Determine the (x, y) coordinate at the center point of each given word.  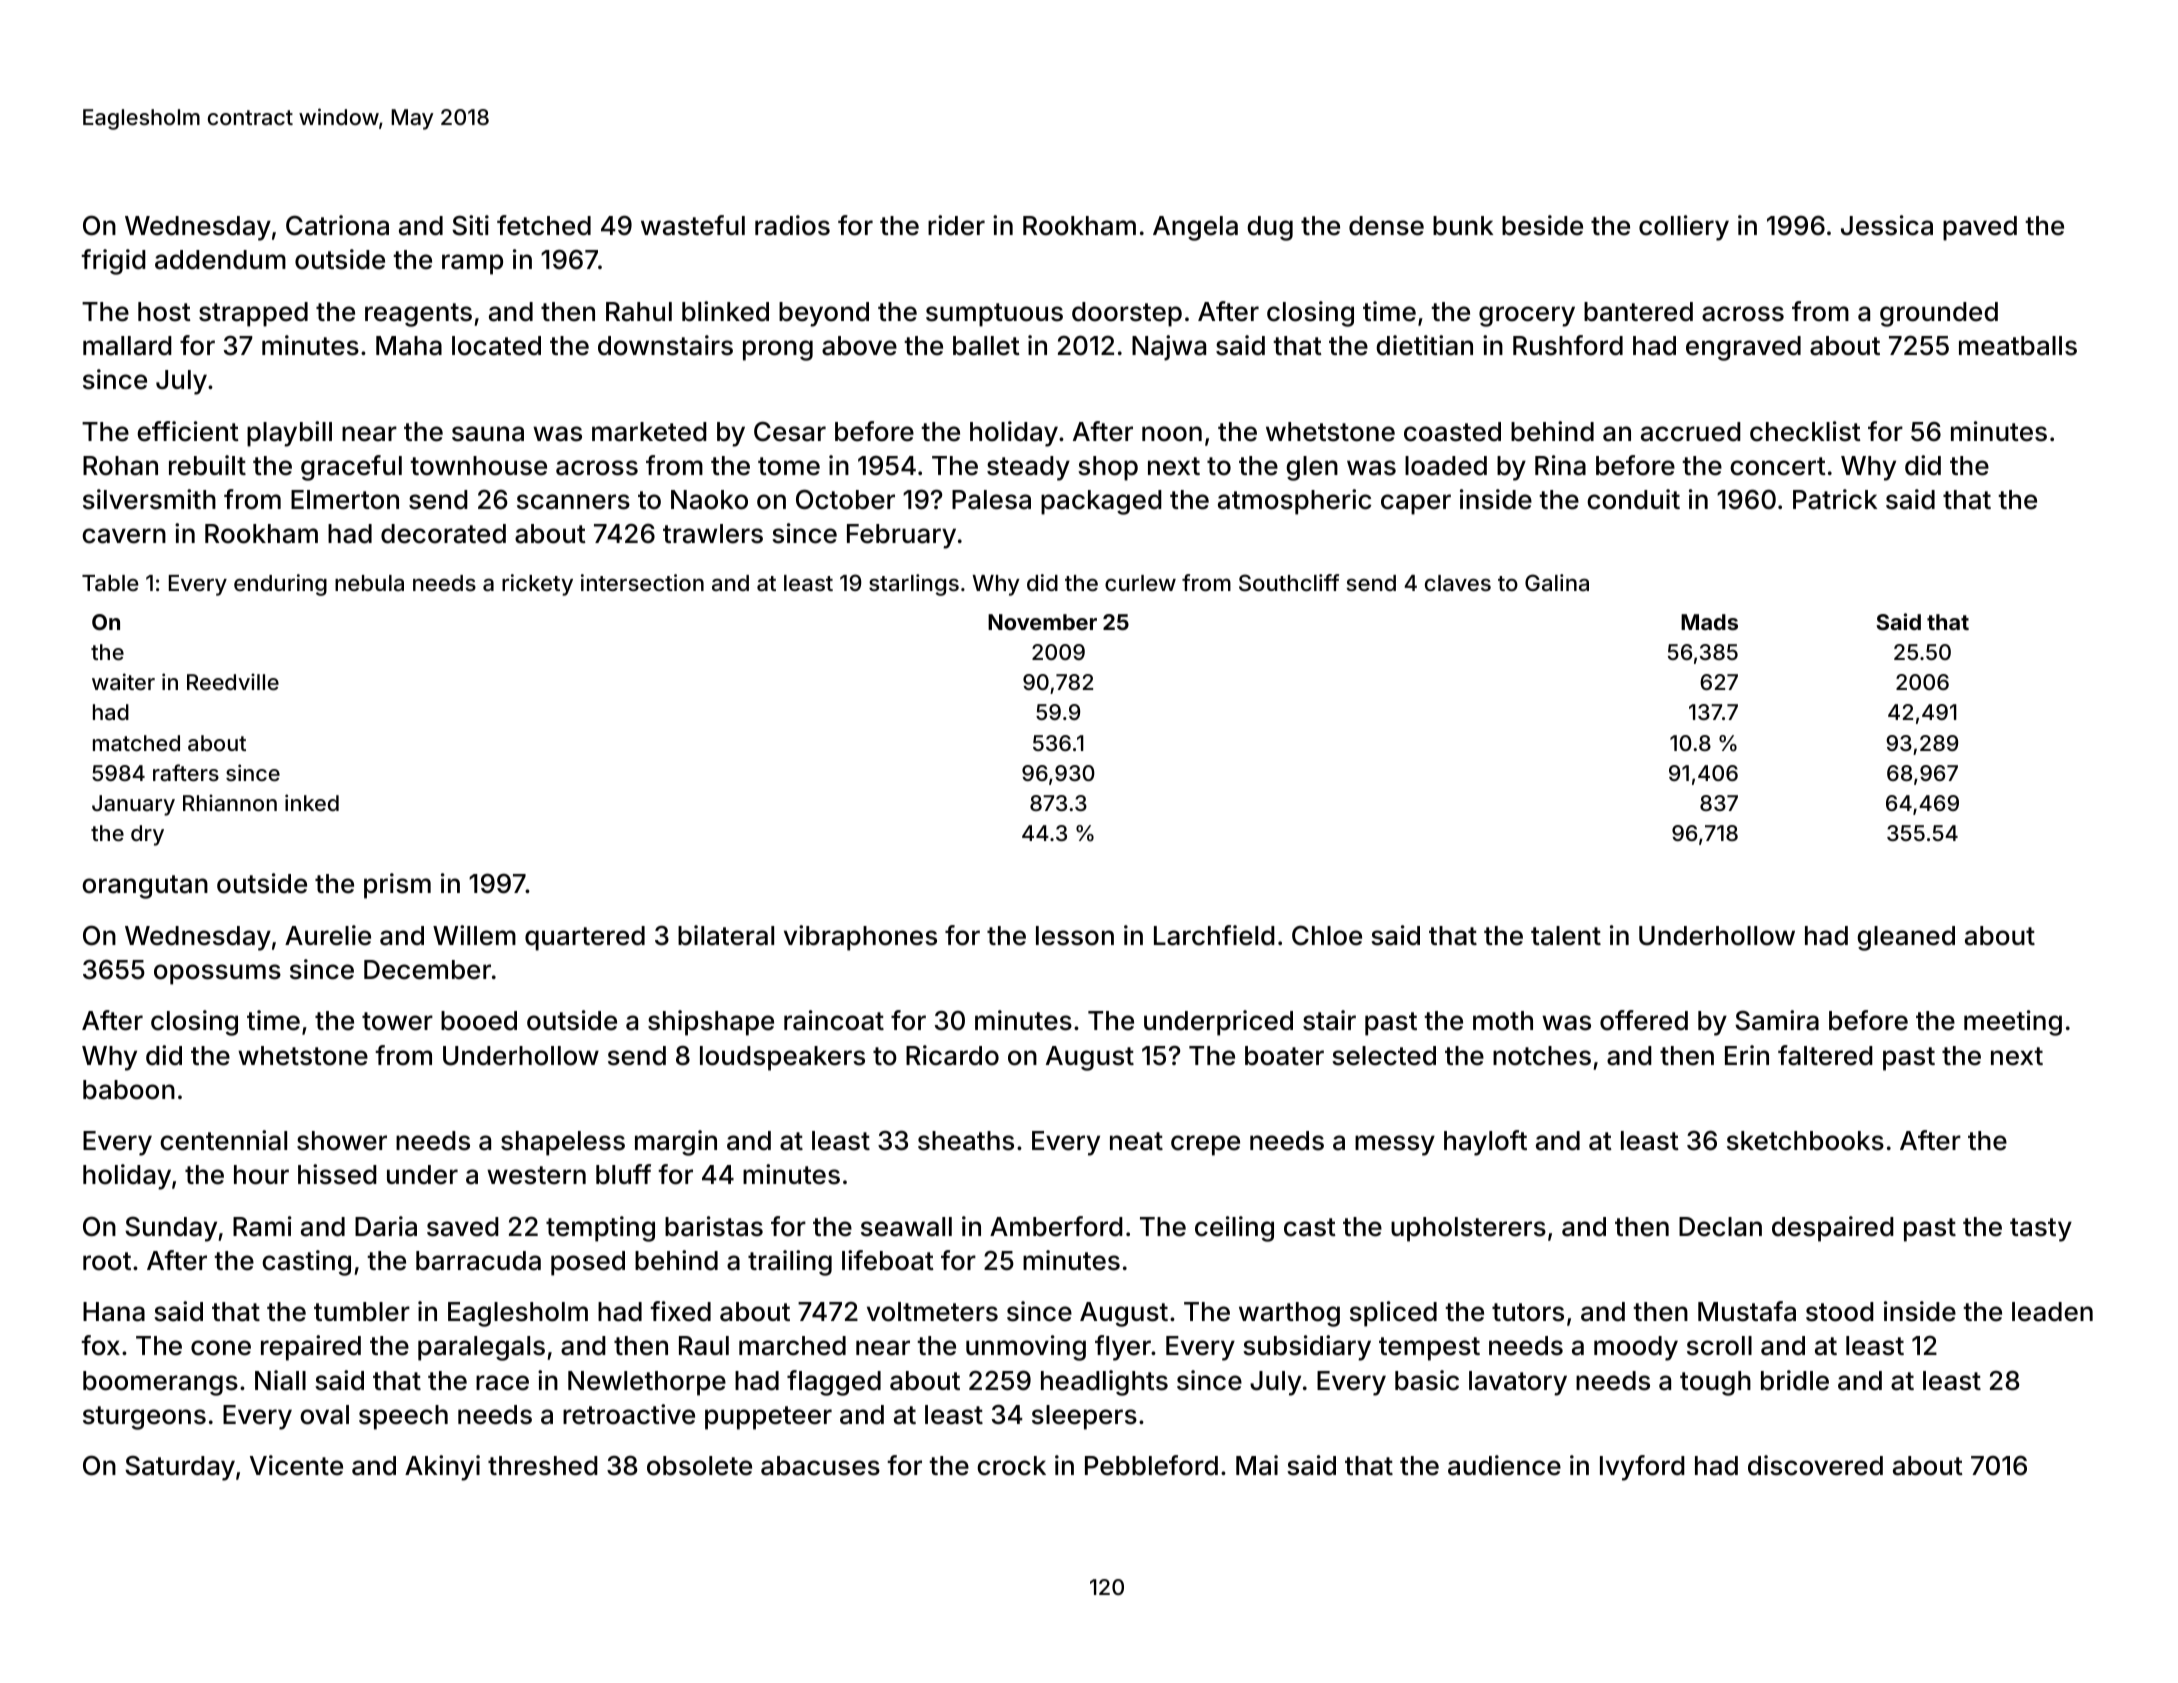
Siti (470, 225)
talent (1566, 936)
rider (956, 225)
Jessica (1887, 225)
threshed (543, 1466)
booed (479, 1021)
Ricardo (952, 1055)
